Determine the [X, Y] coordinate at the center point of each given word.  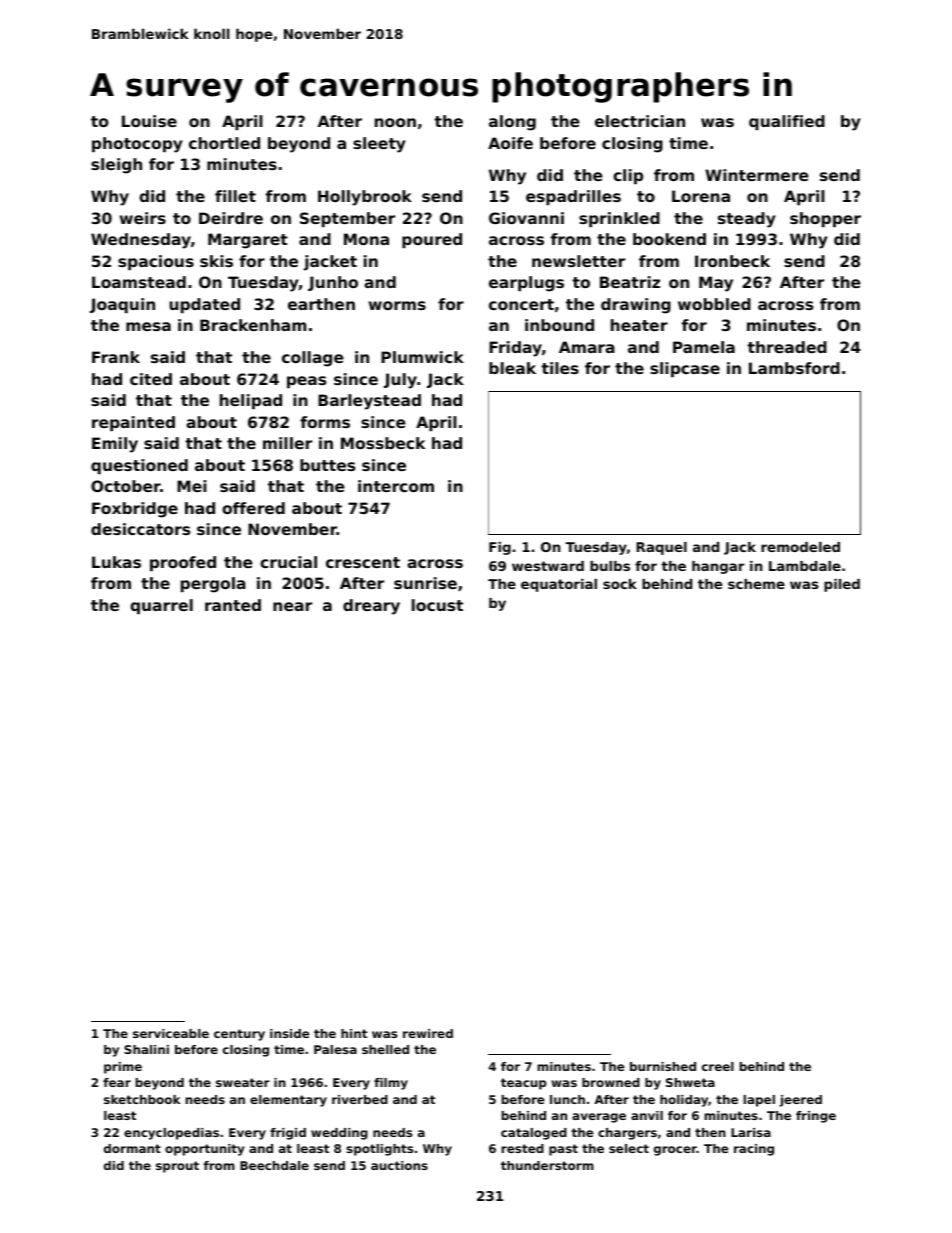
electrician [640, 121]
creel [718, 1066]
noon [395, 122]
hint [354, 1033]
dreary [371, 607]
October [125, 486]
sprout [177, 1167]
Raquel [661, 548]
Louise [149, 121]
